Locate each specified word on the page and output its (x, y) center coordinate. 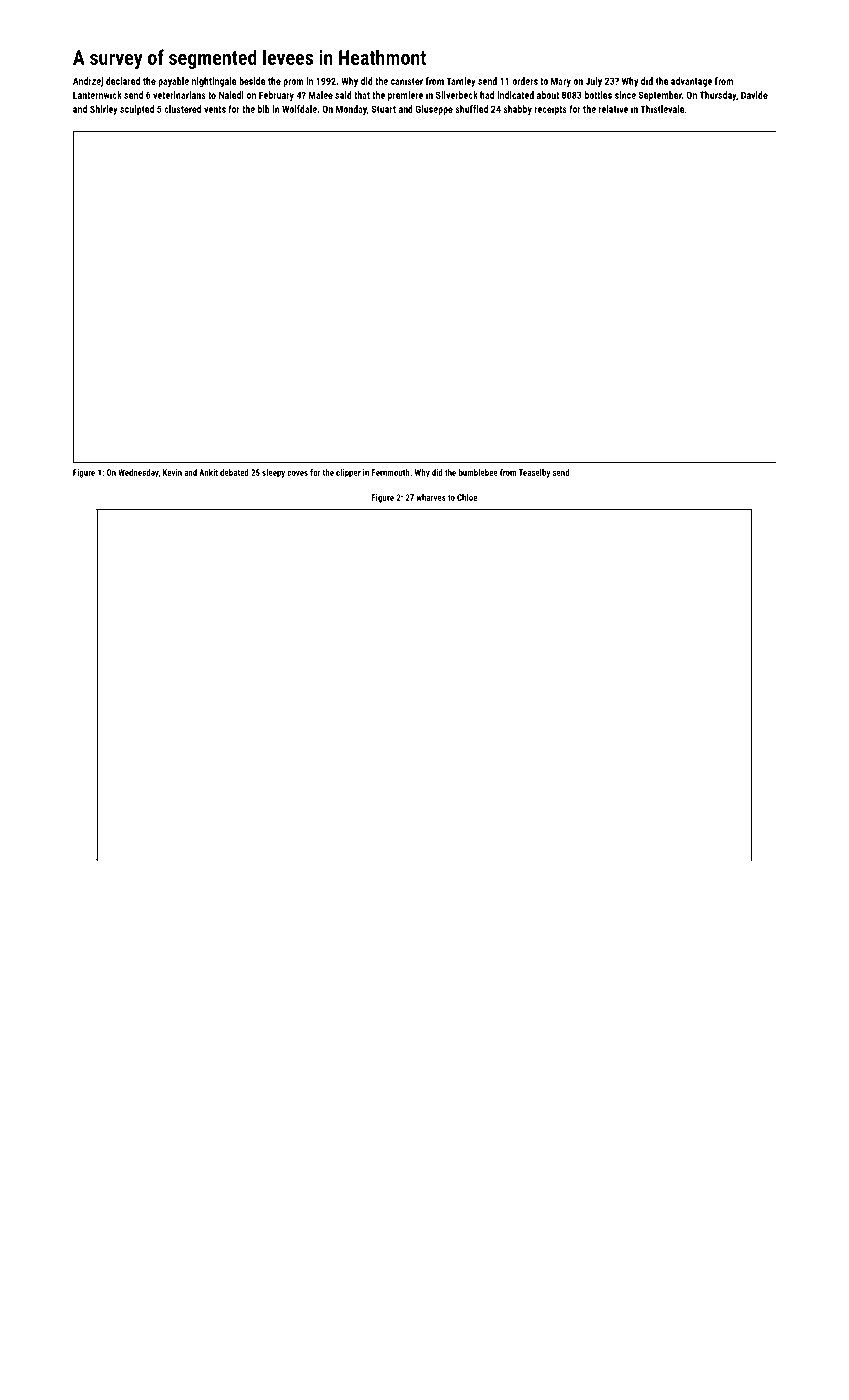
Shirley (104, 110)
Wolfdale (299, 109)
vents (215, 109)
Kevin (172, 472)
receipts (551, 110)
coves (297, 473)
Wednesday (138, 473)
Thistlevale (662, 109)
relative (613, 109)
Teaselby (535, 473)
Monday (351, 110)
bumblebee (478, 472)
